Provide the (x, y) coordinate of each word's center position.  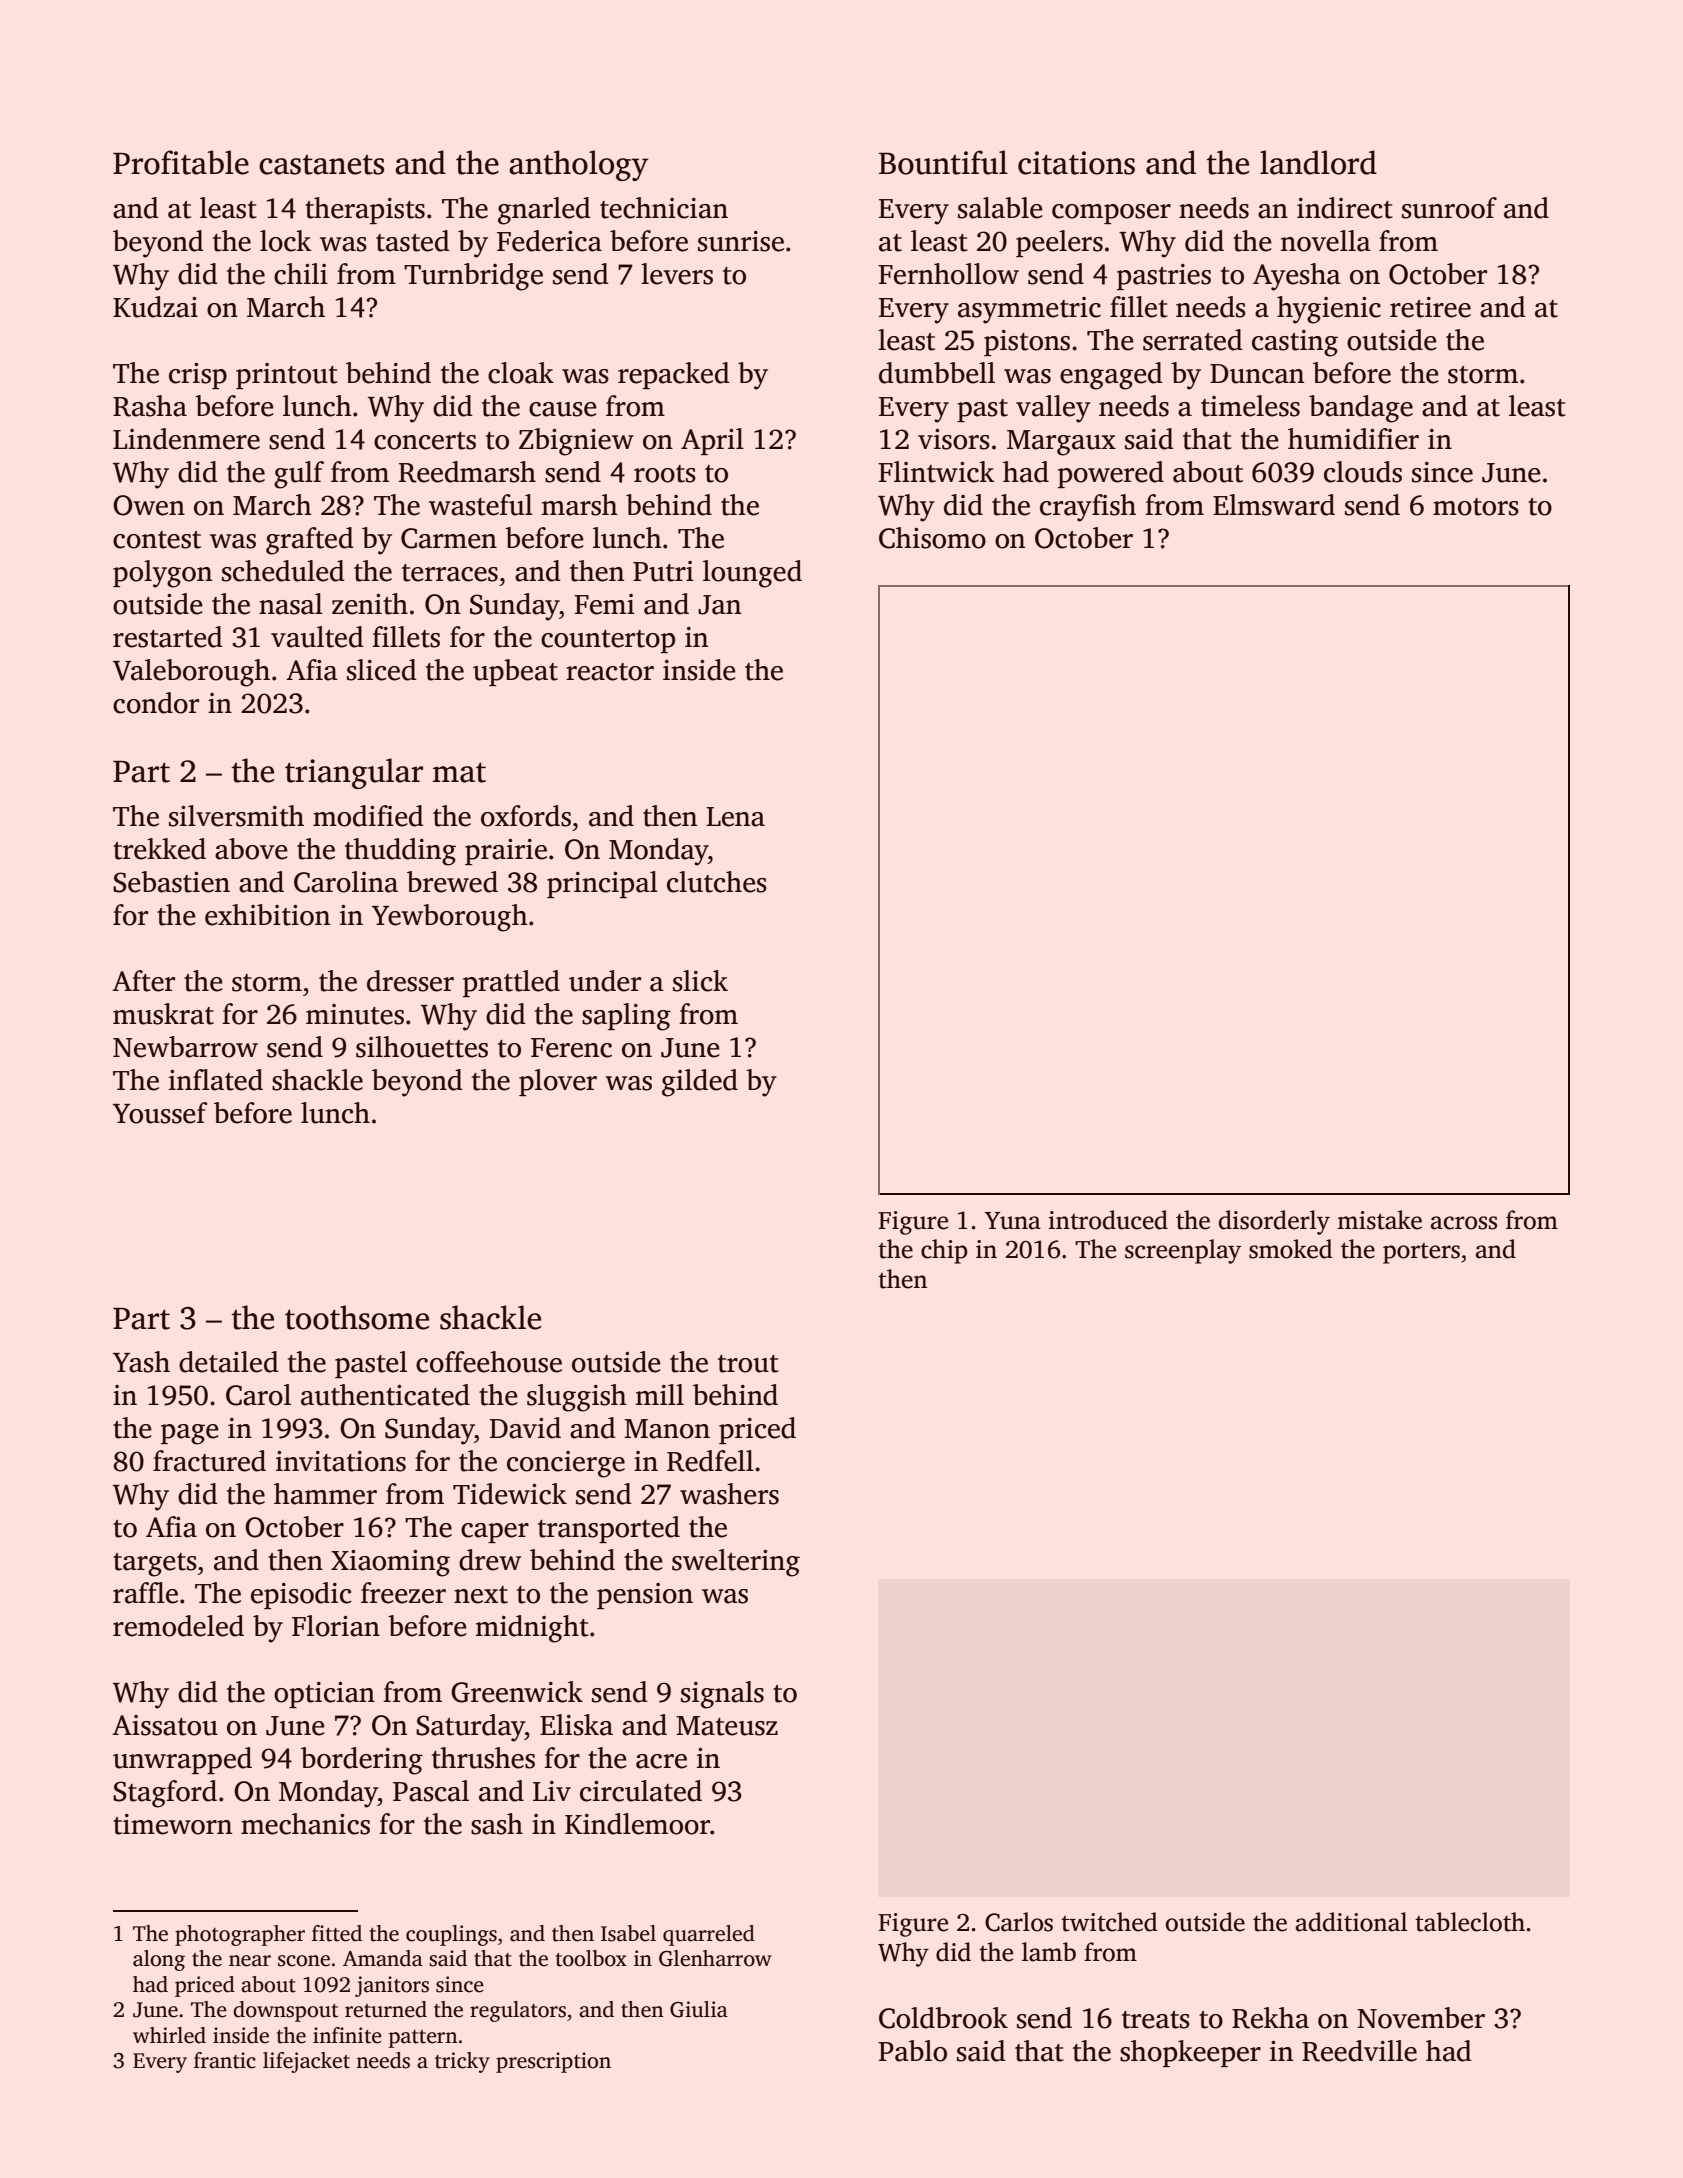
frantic (225, 2060)
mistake (1379, 1220)
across (1464, 1223)
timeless (1250, 406)
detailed (229, 1362)
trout (748, 1364)
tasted (413, 241)
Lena (735, 817)
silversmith (236, 816)
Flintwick (936, 472)
